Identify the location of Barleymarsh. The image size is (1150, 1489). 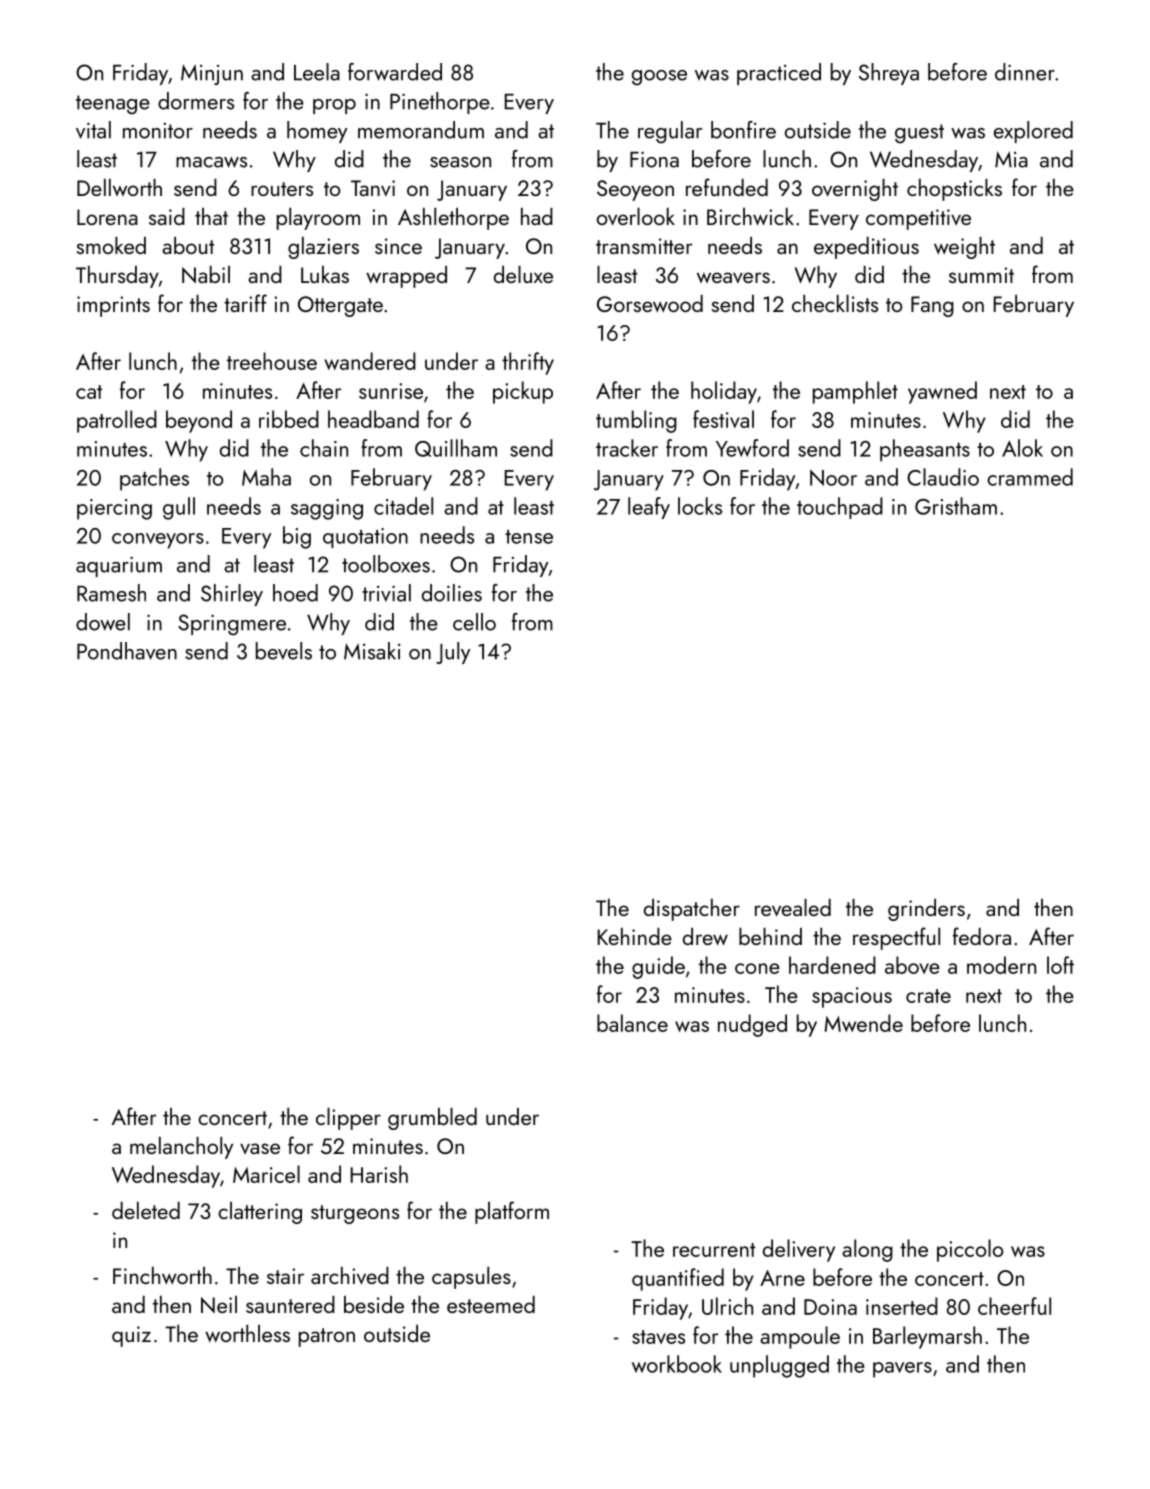
(927, 1337).
